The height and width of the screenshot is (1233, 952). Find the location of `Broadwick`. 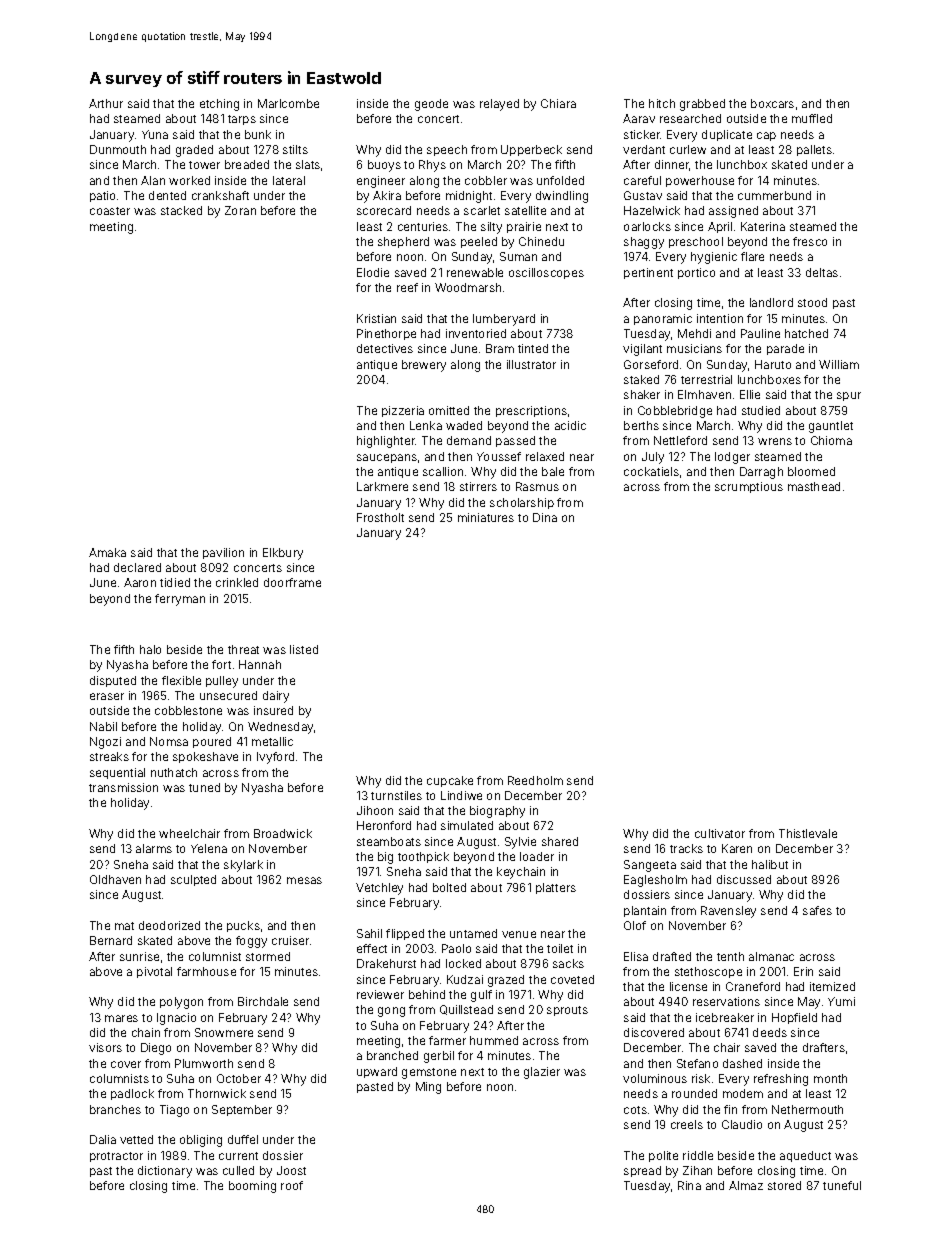

Broadwick is located at coordinates (283, 833).
